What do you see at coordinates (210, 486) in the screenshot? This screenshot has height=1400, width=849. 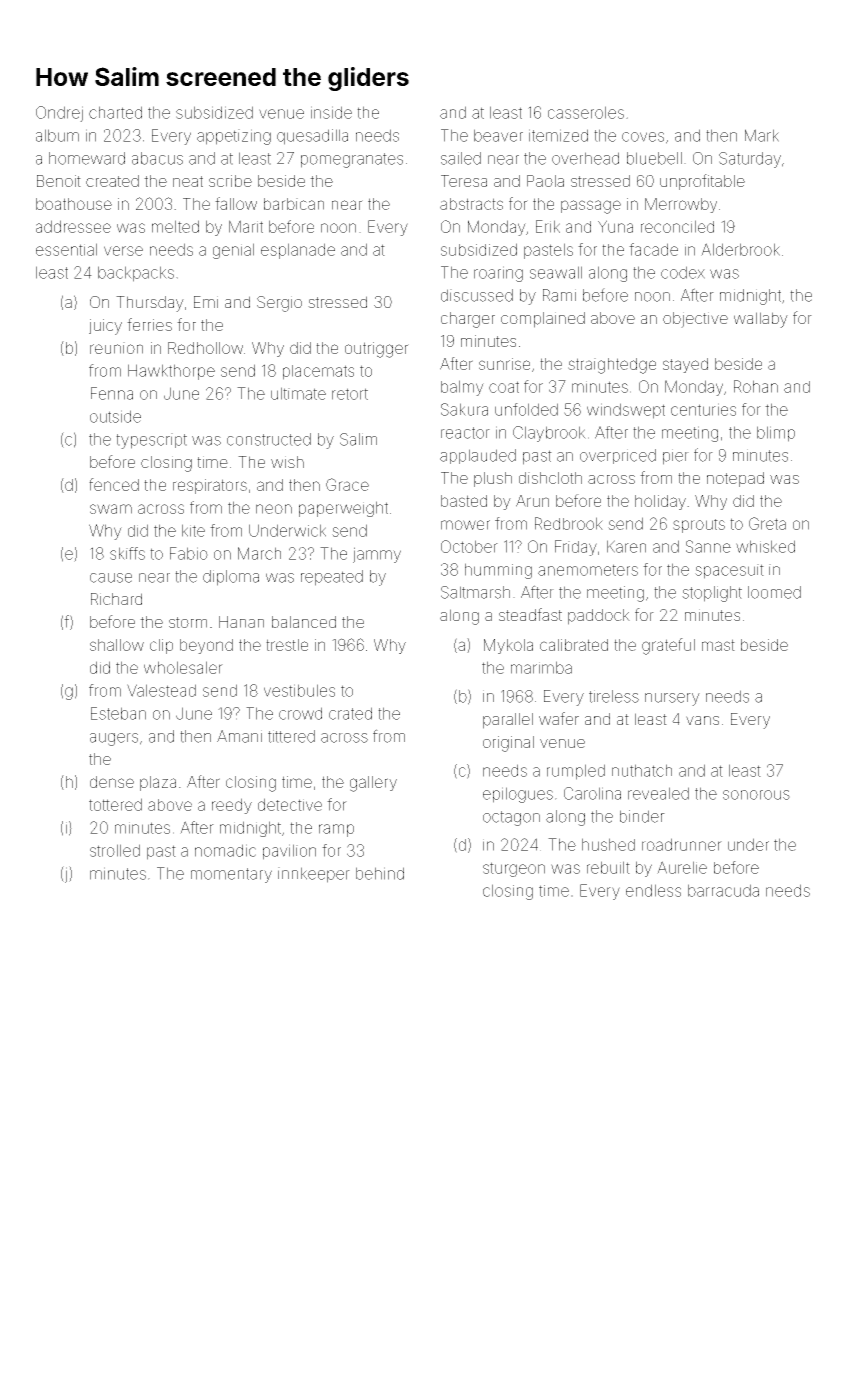 I see `respirators` at bounding box center [210, 486].
